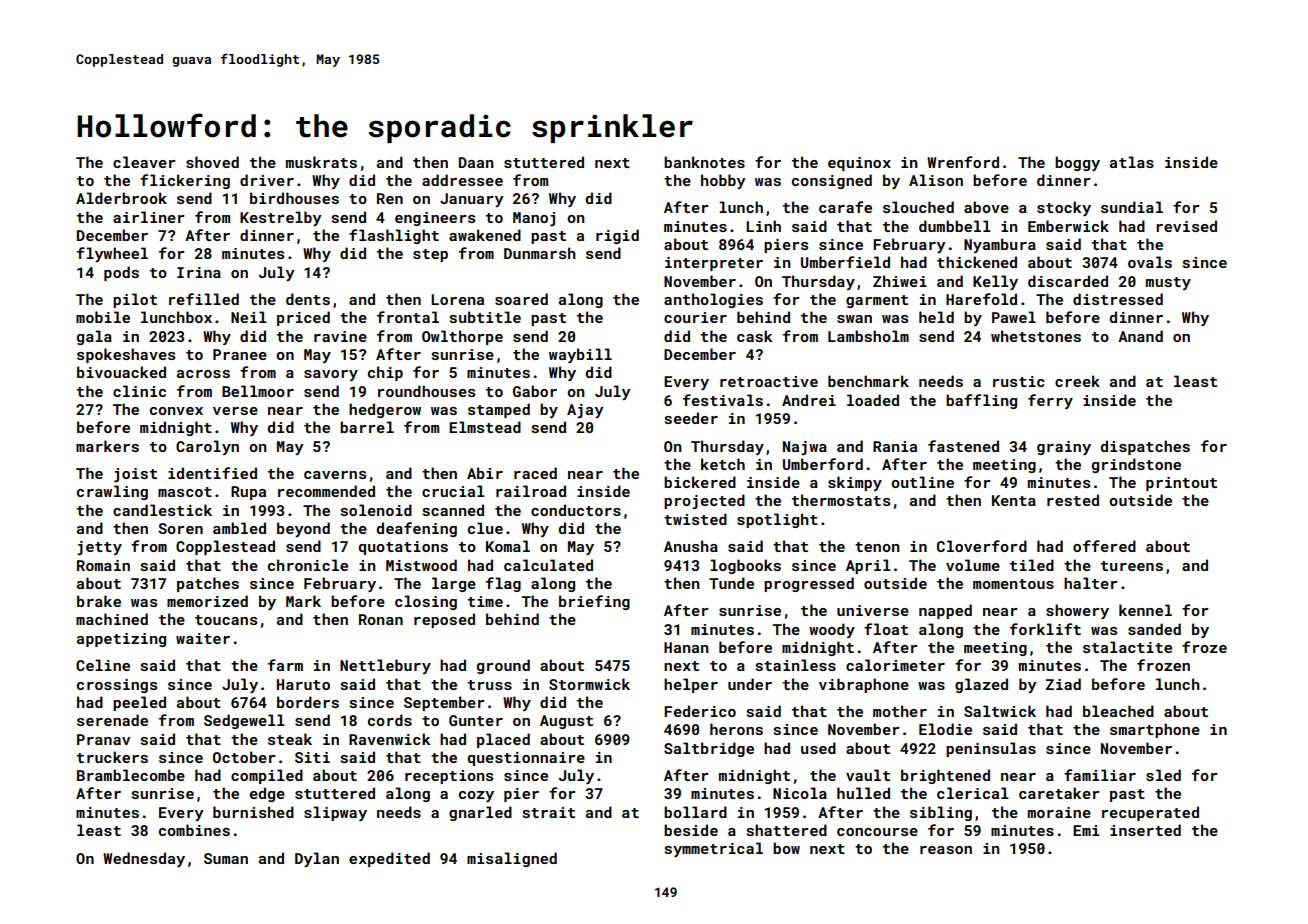 This image has width=1308, height=924. Describe the element at coordinates (1068, 281) in the image. I see `discarded` at that location.
